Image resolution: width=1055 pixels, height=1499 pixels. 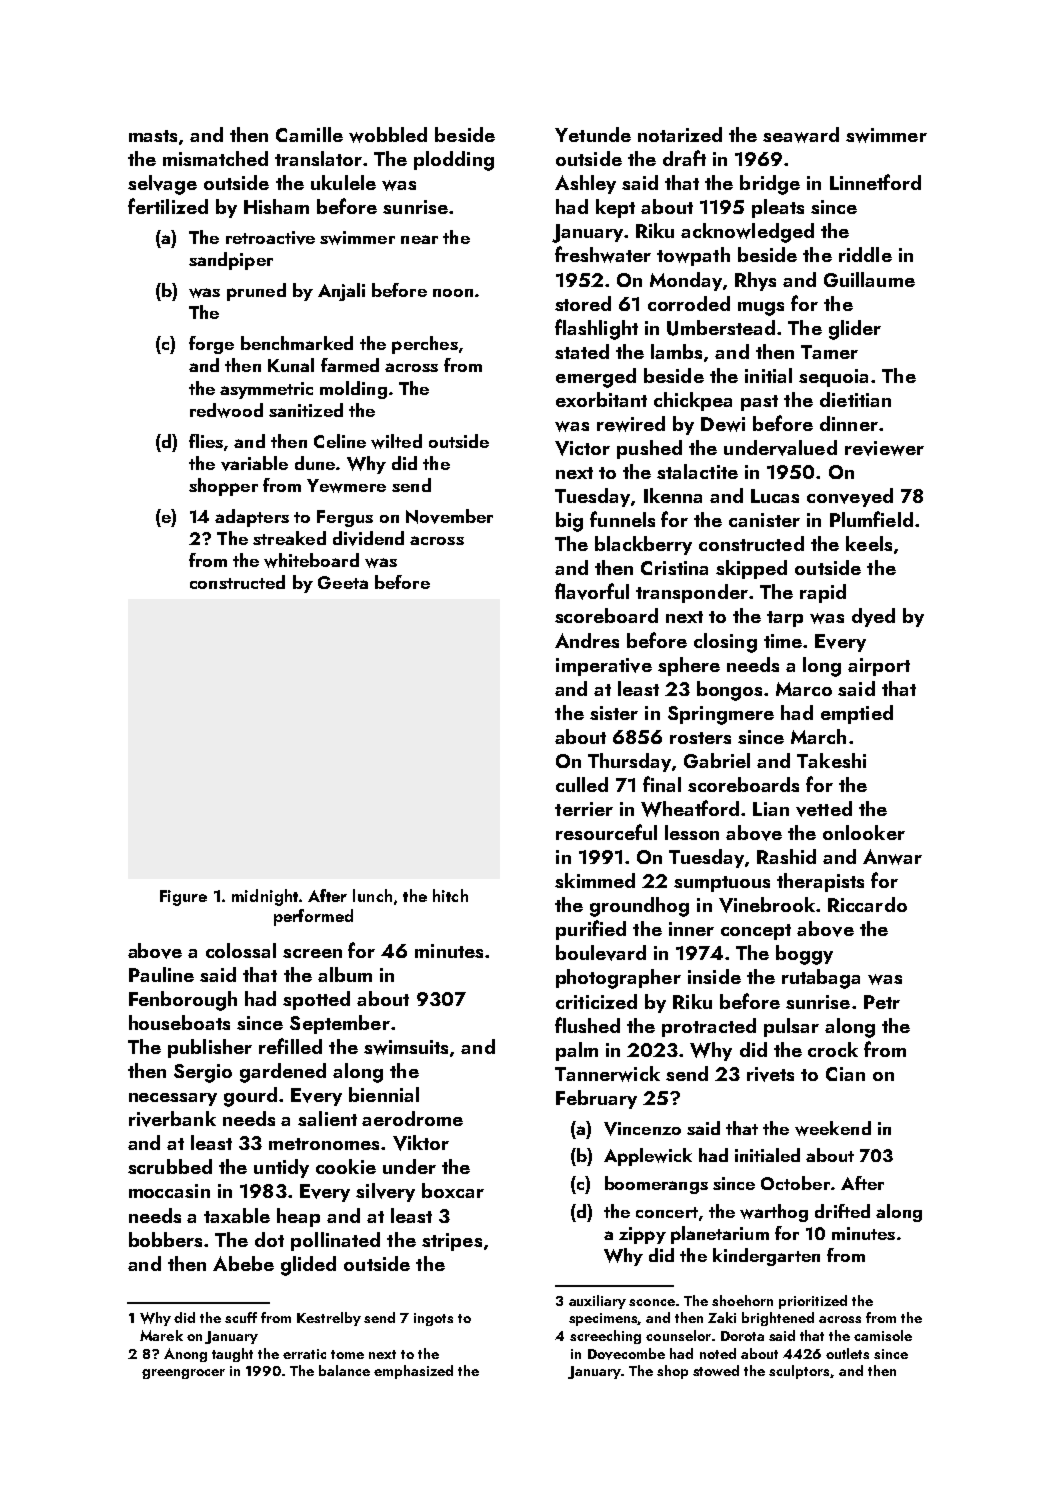 What do you see at coordinates (639, 907) in the image?
I see `groundhog` at bounding box center [639, 907].
